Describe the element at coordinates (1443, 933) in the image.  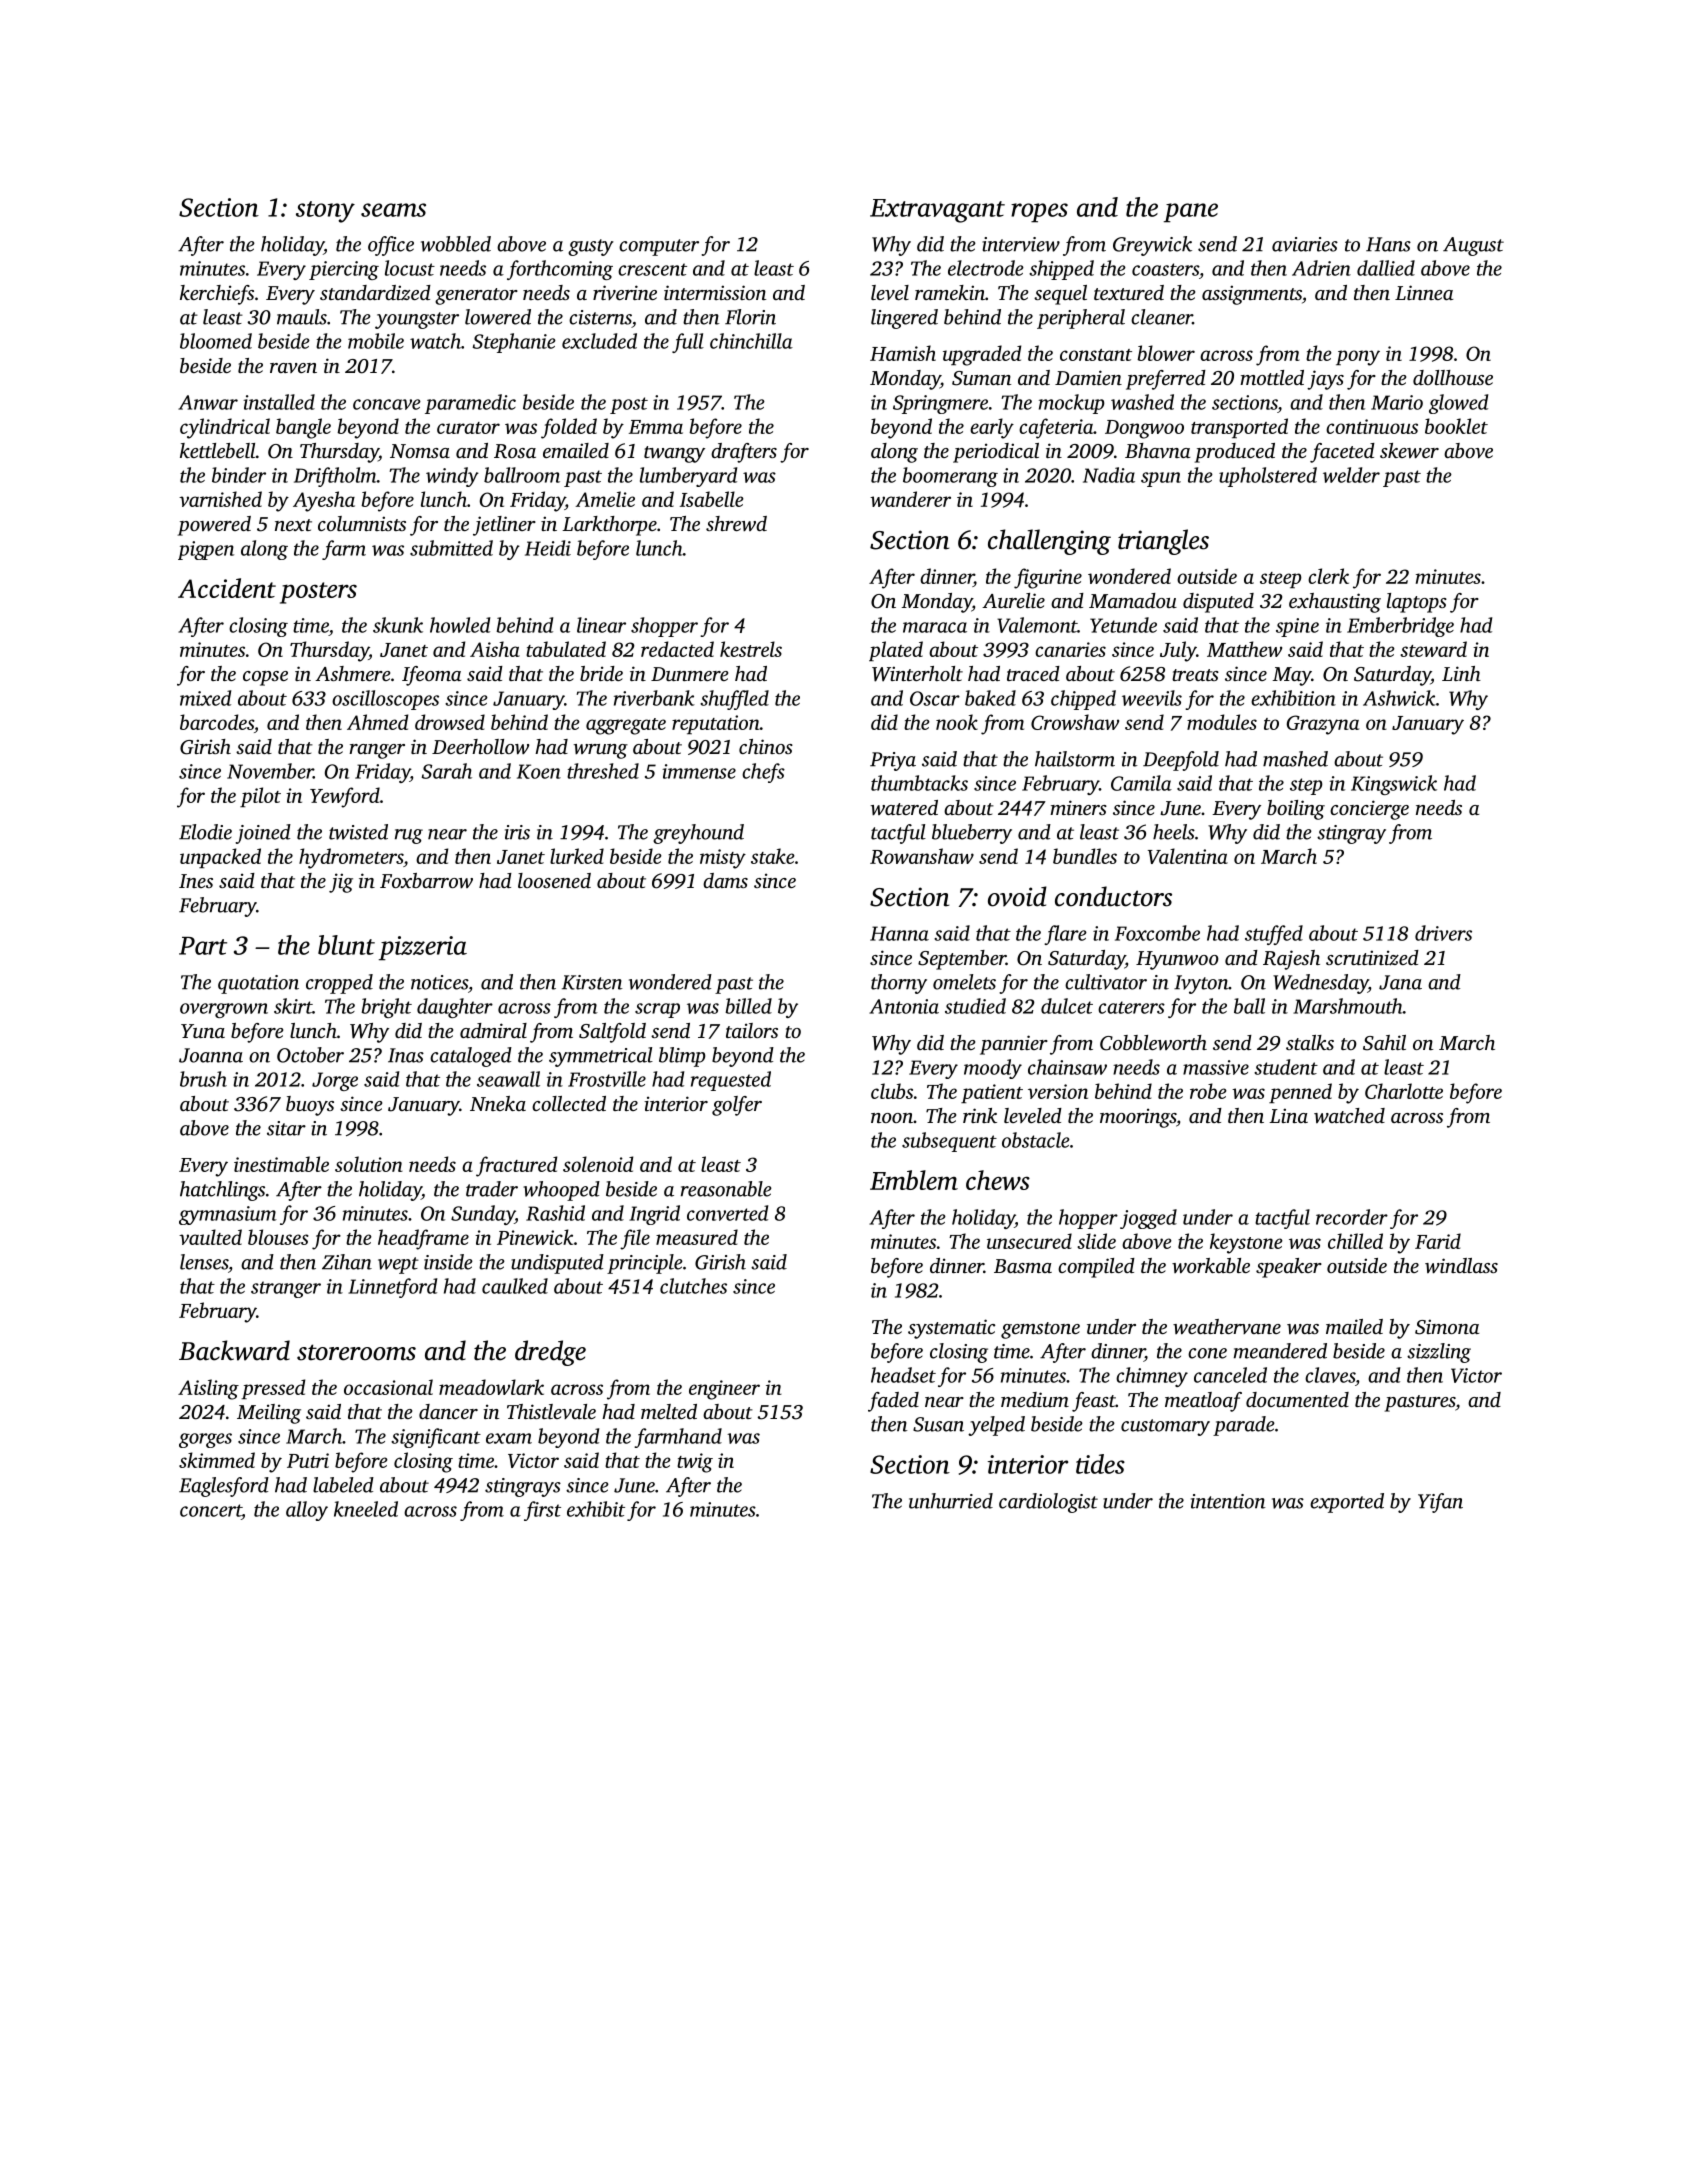
I see `drivers` at that location.
